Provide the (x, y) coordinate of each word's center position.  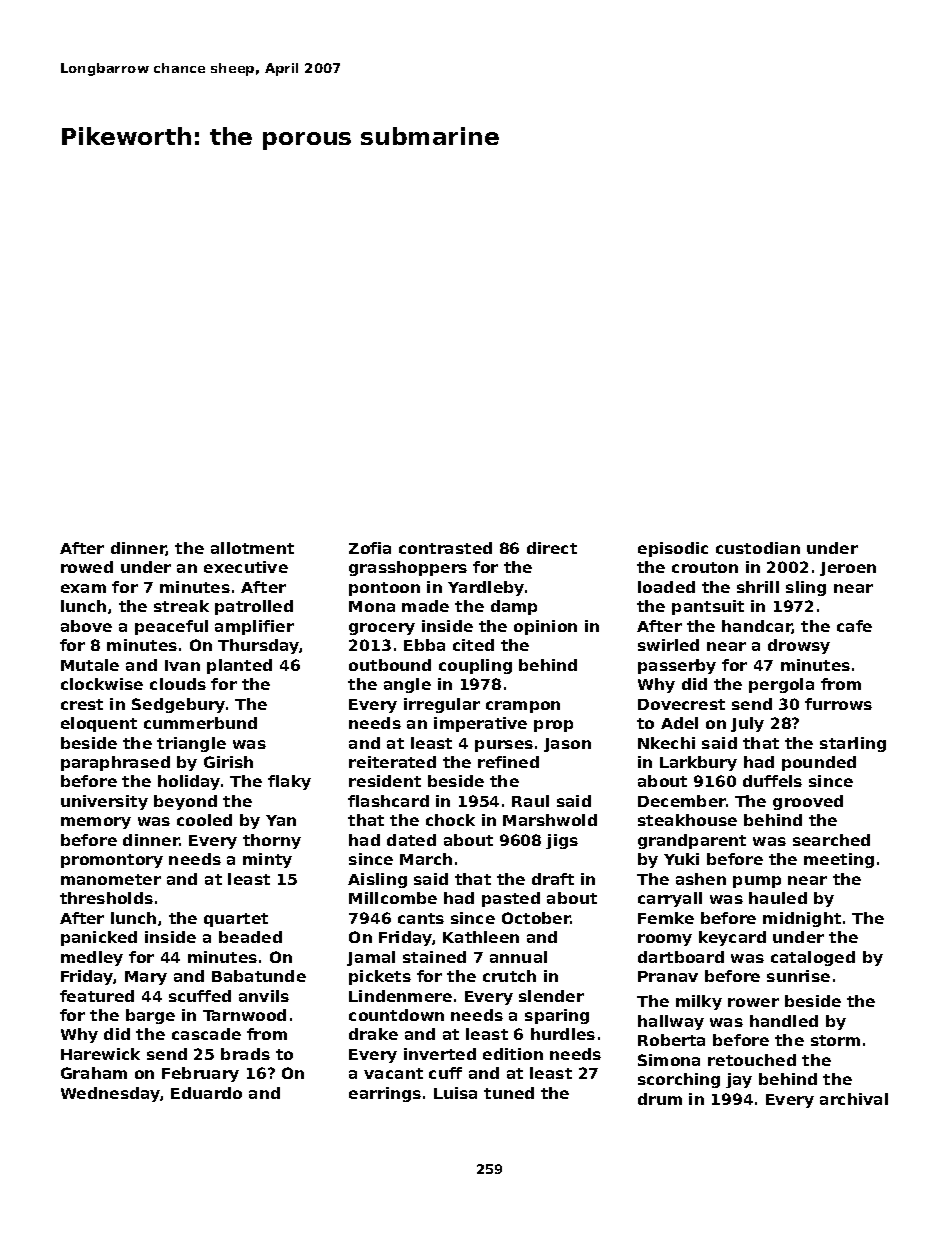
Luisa (455, 1093)
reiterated (392, 762)
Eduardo (206, 1093)
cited (473, 645)
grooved (808, 802)
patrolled (254, 607)
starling (853, 744)
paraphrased (115, 763)
